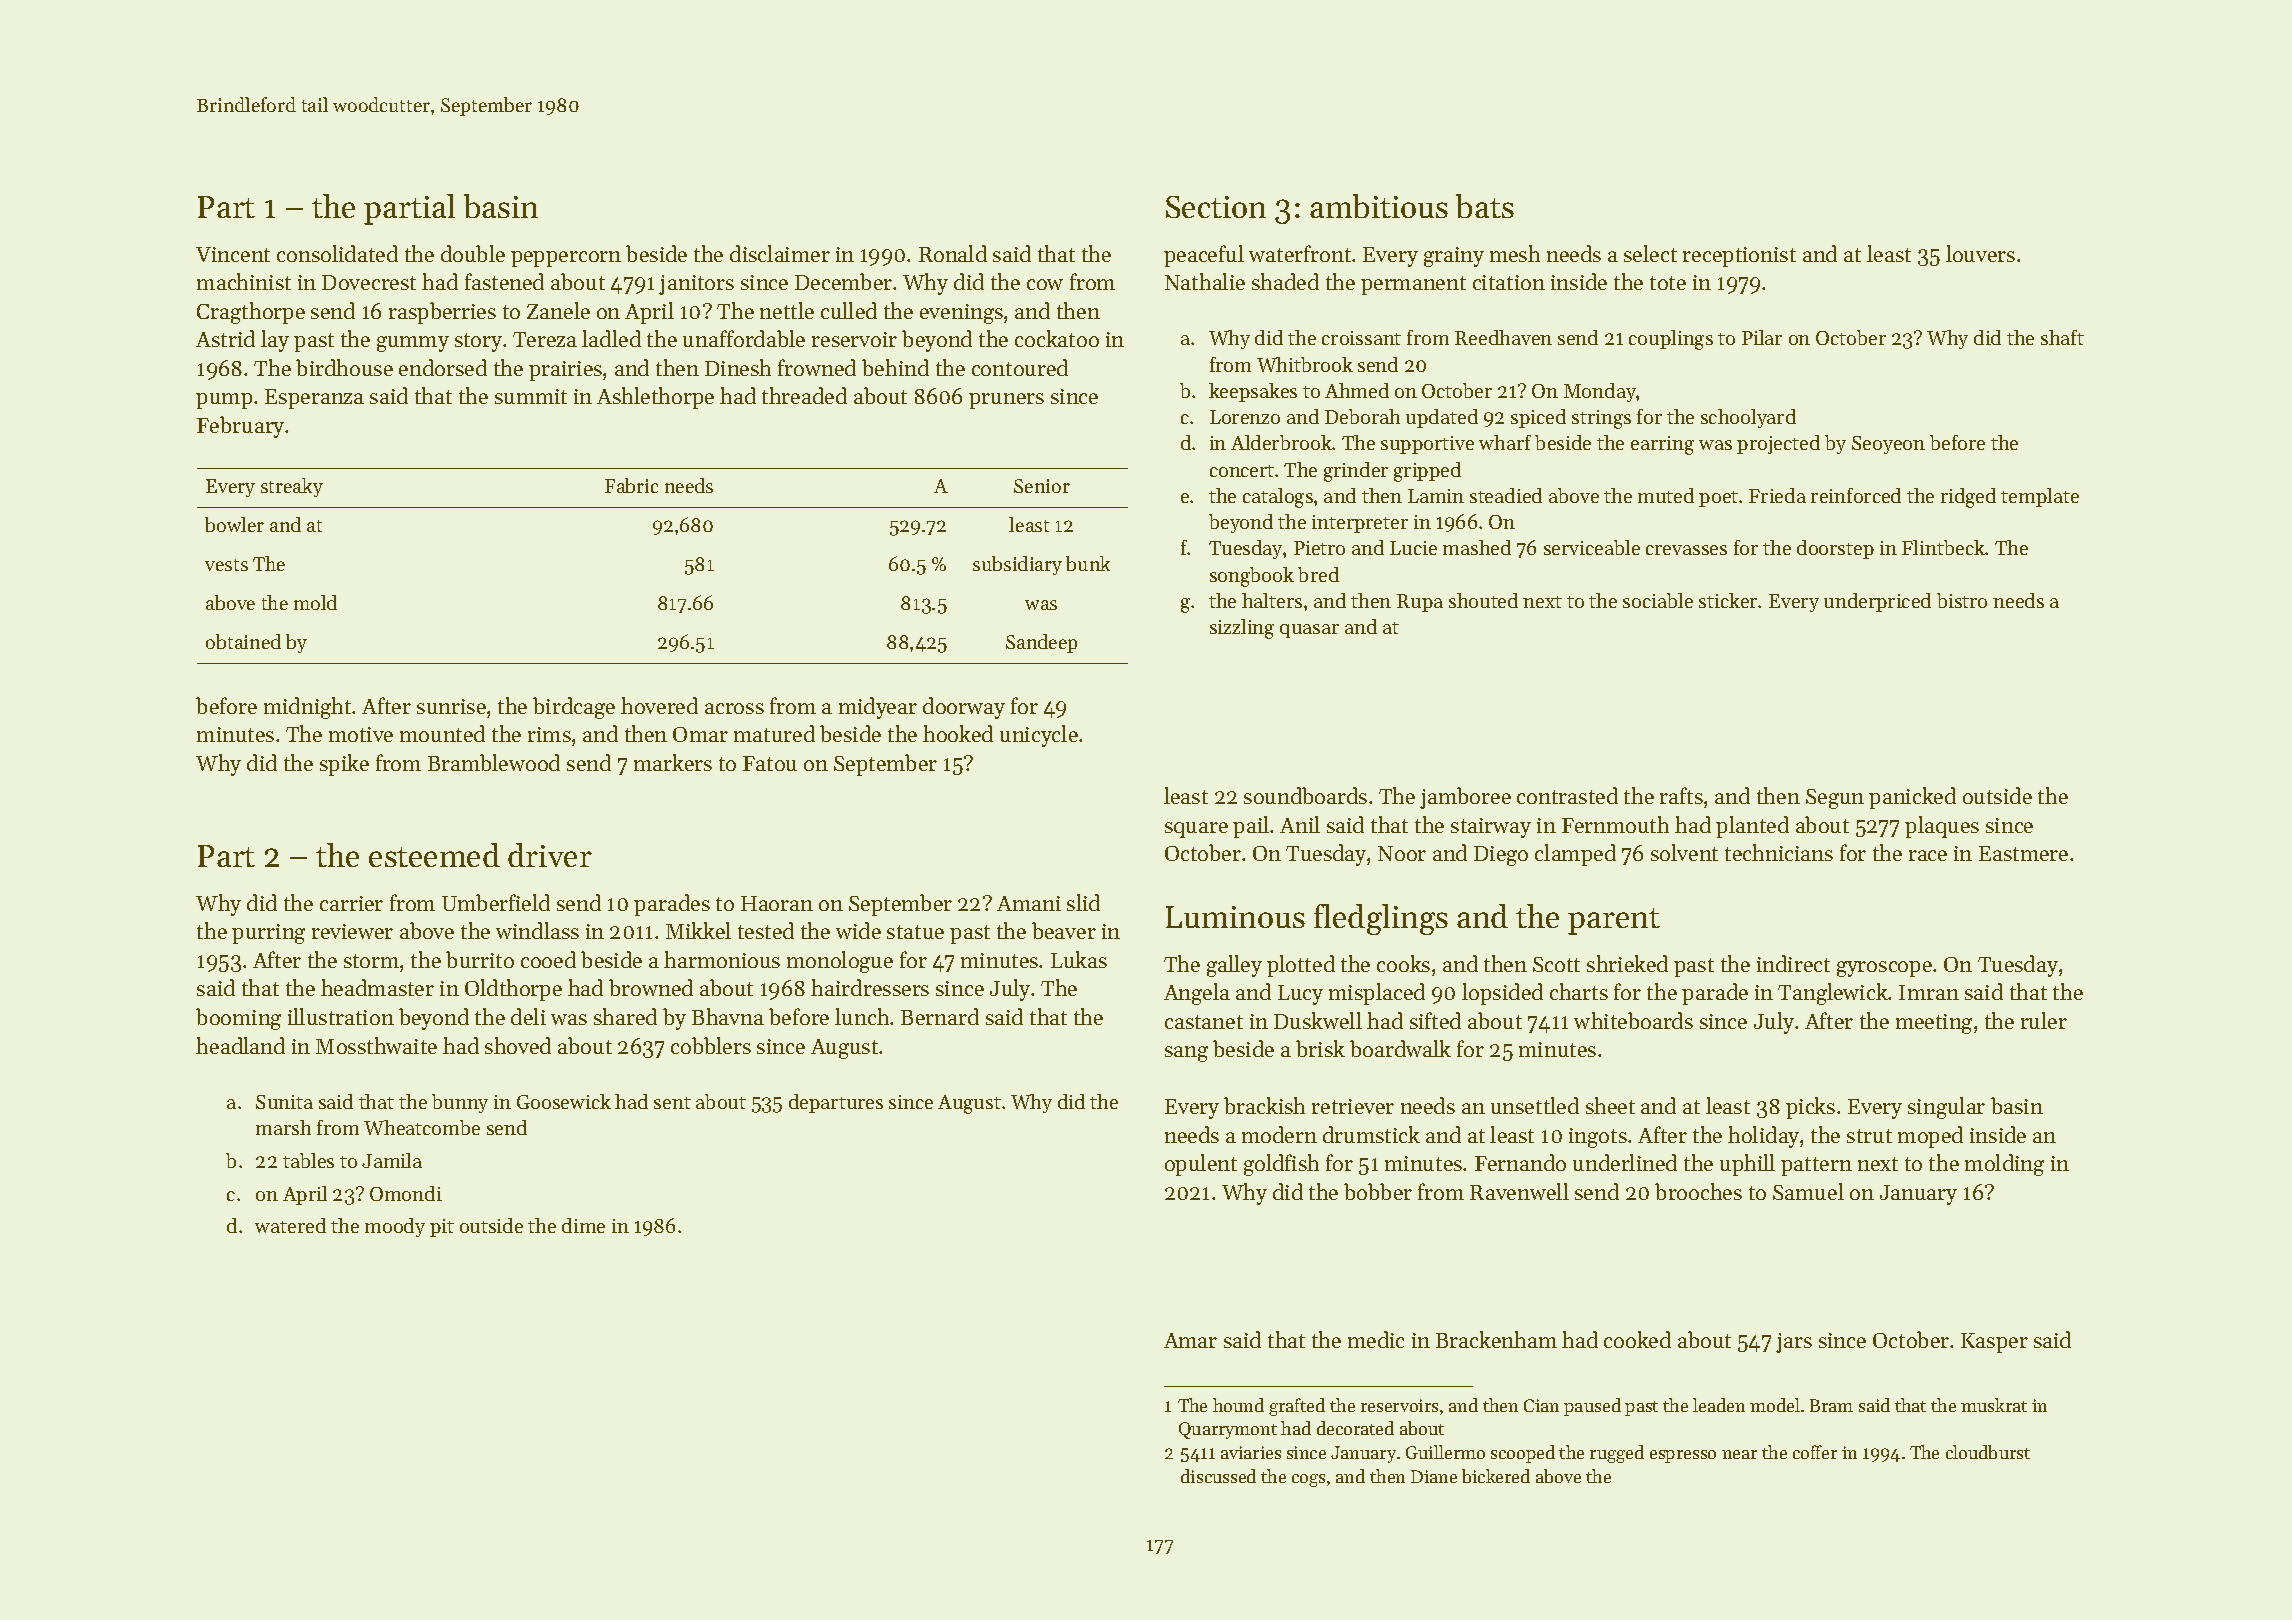  I want to click on discussed, so click(1218, 1476).
